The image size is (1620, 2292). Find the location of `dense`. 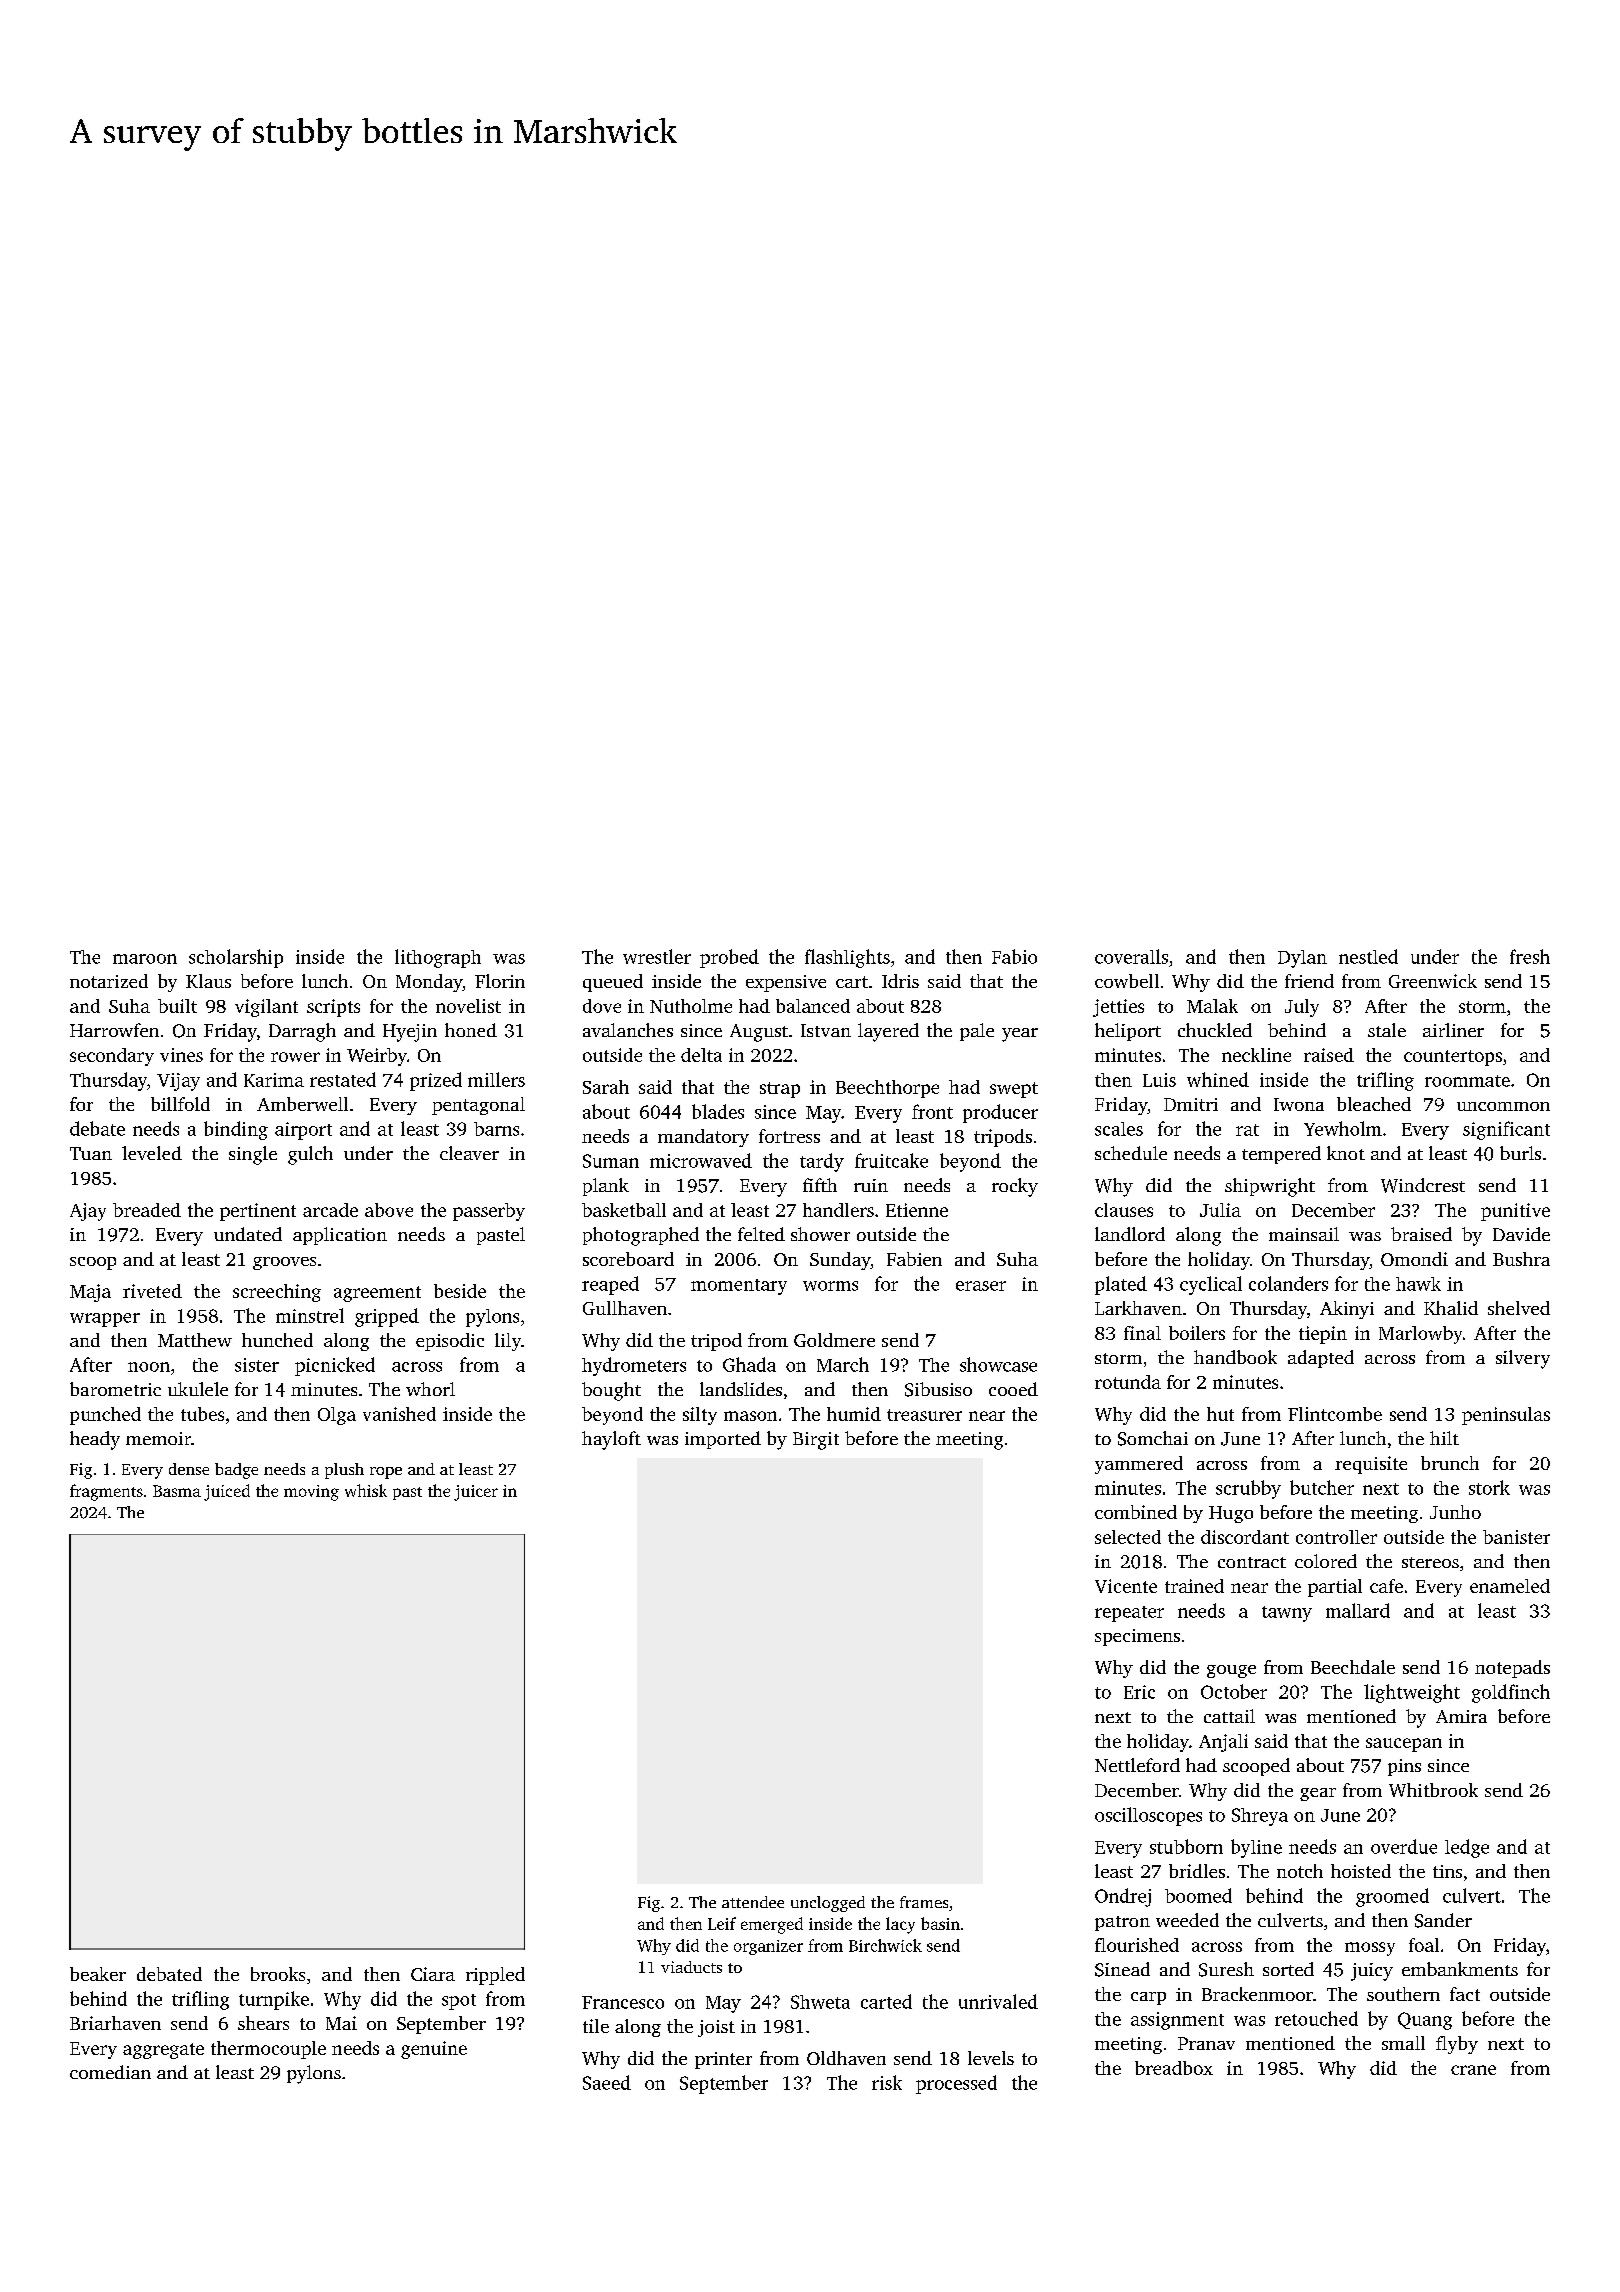

dense is located at coordinates (189, 1469).
